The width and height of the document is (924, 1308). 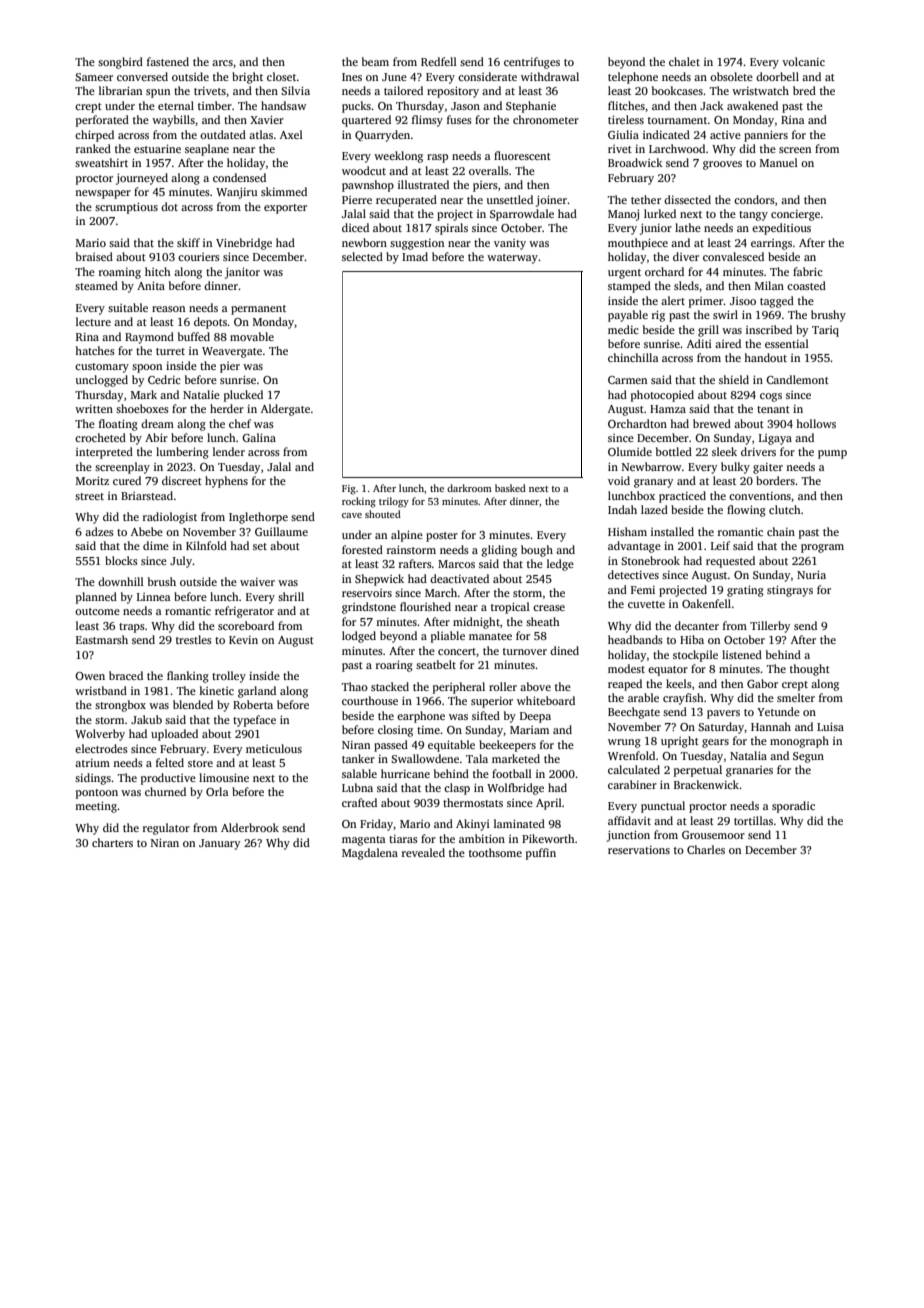 What do you see at coordinates (427, 121) in the document?
I see `flimsy` at bounding box center [427, 121].
